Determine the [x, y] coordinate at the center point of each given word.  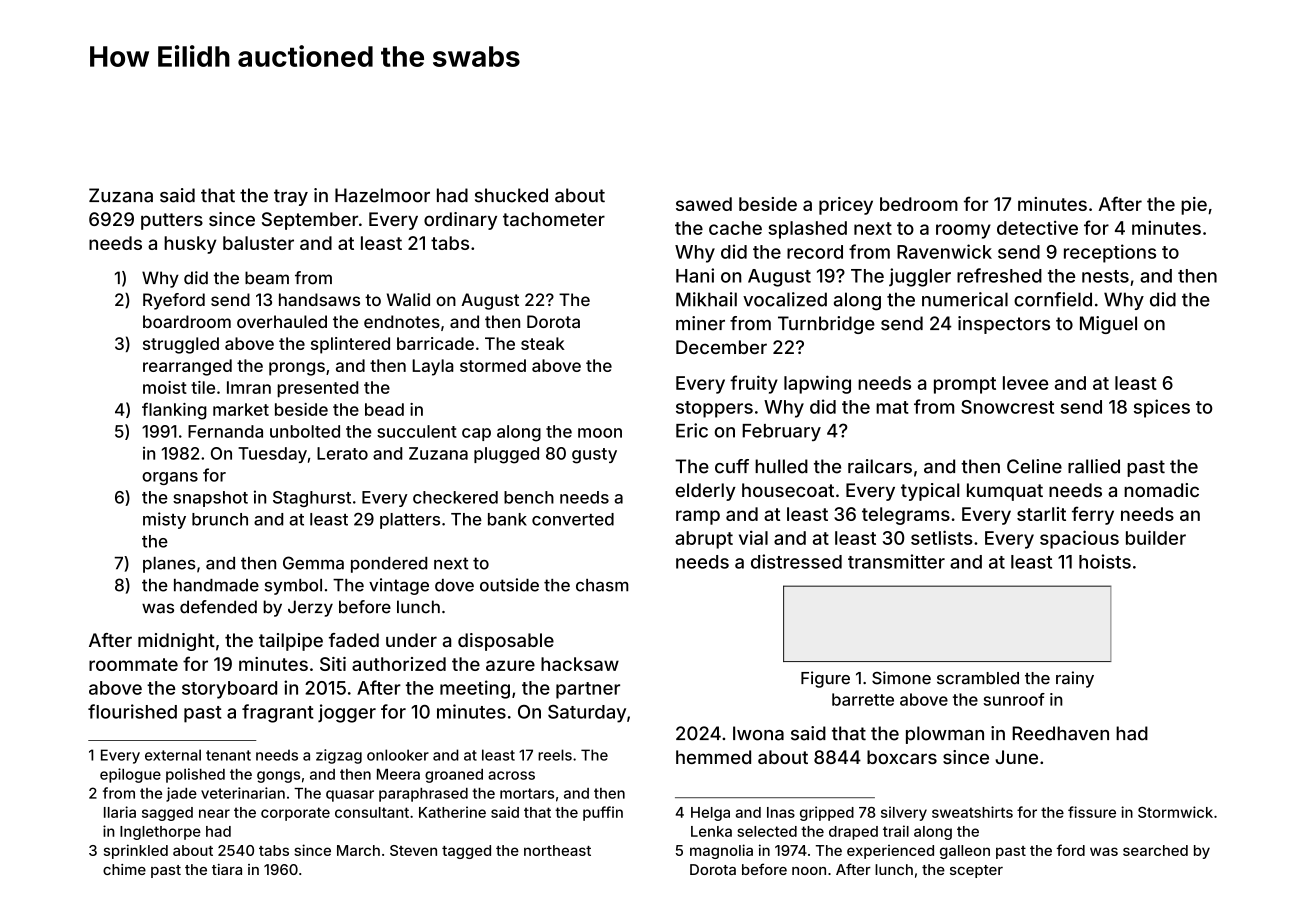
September [310, 221]
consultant [372, 812]
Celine [1034, 466]
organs [170, 478]
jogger [347, 713]
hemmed [713, 757]
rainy [1075, 679]
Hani [695, 275]
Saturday [587, 714]
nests [1105, 276]
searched [1155, 850]
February [781, 432]
